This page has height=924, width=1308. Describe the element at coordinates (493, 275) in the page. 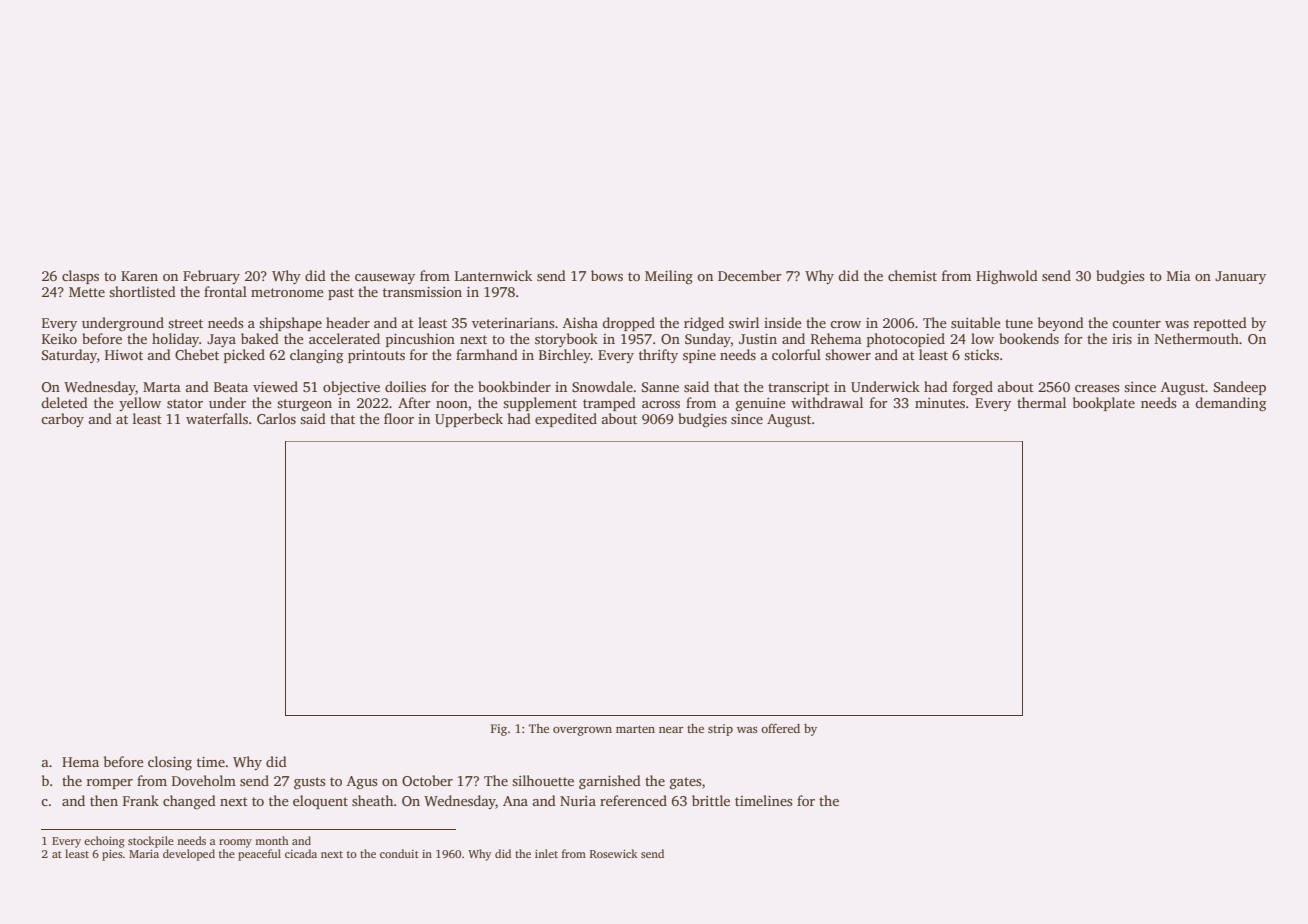

I see `Lanternwick` at that location.
